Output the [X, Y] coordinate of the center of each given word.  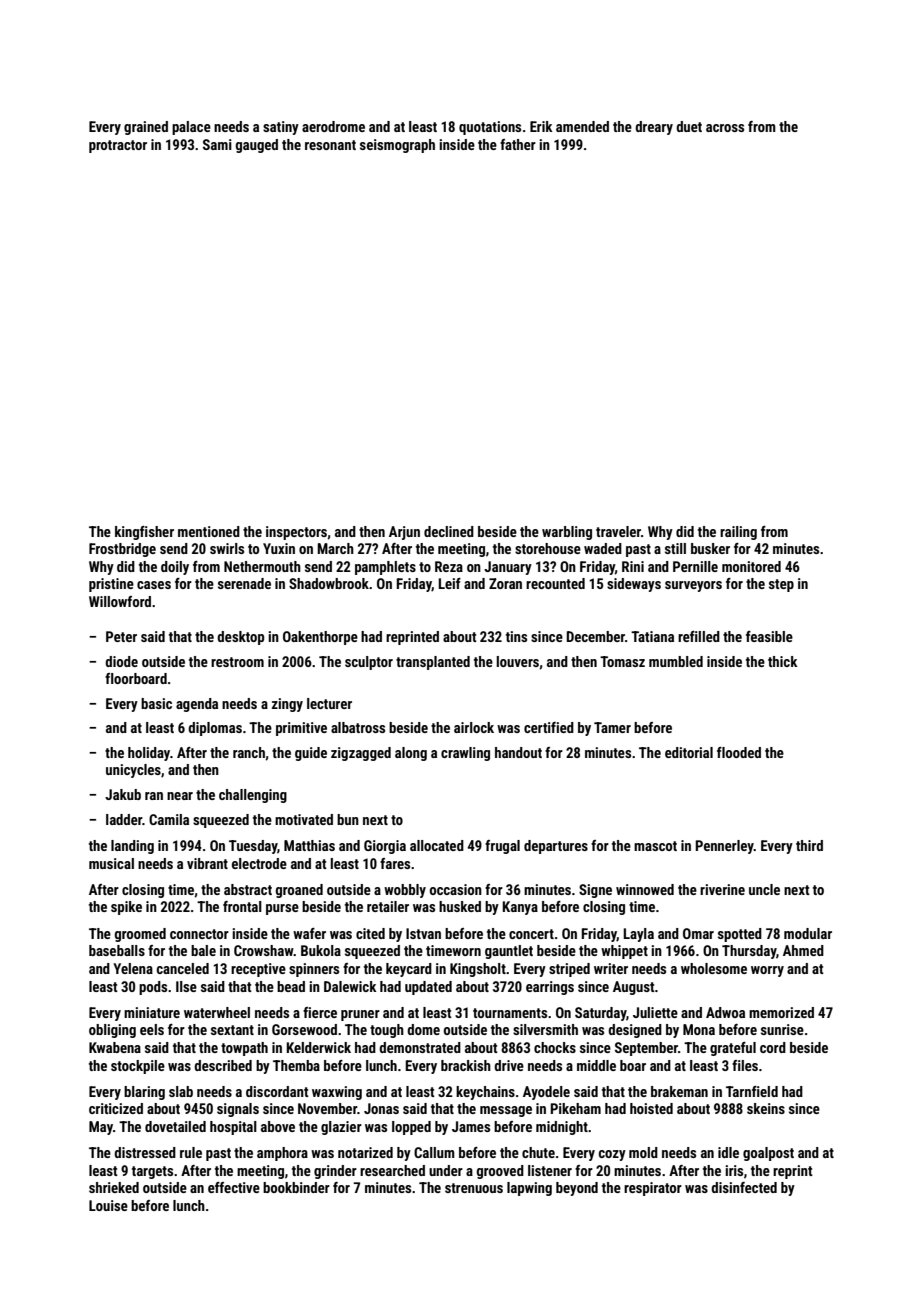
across [725, 128]
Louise [108, 1205]
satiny [281, 128]
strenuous [474, 1188]
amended [582, 126]
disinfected [744, 1187]
